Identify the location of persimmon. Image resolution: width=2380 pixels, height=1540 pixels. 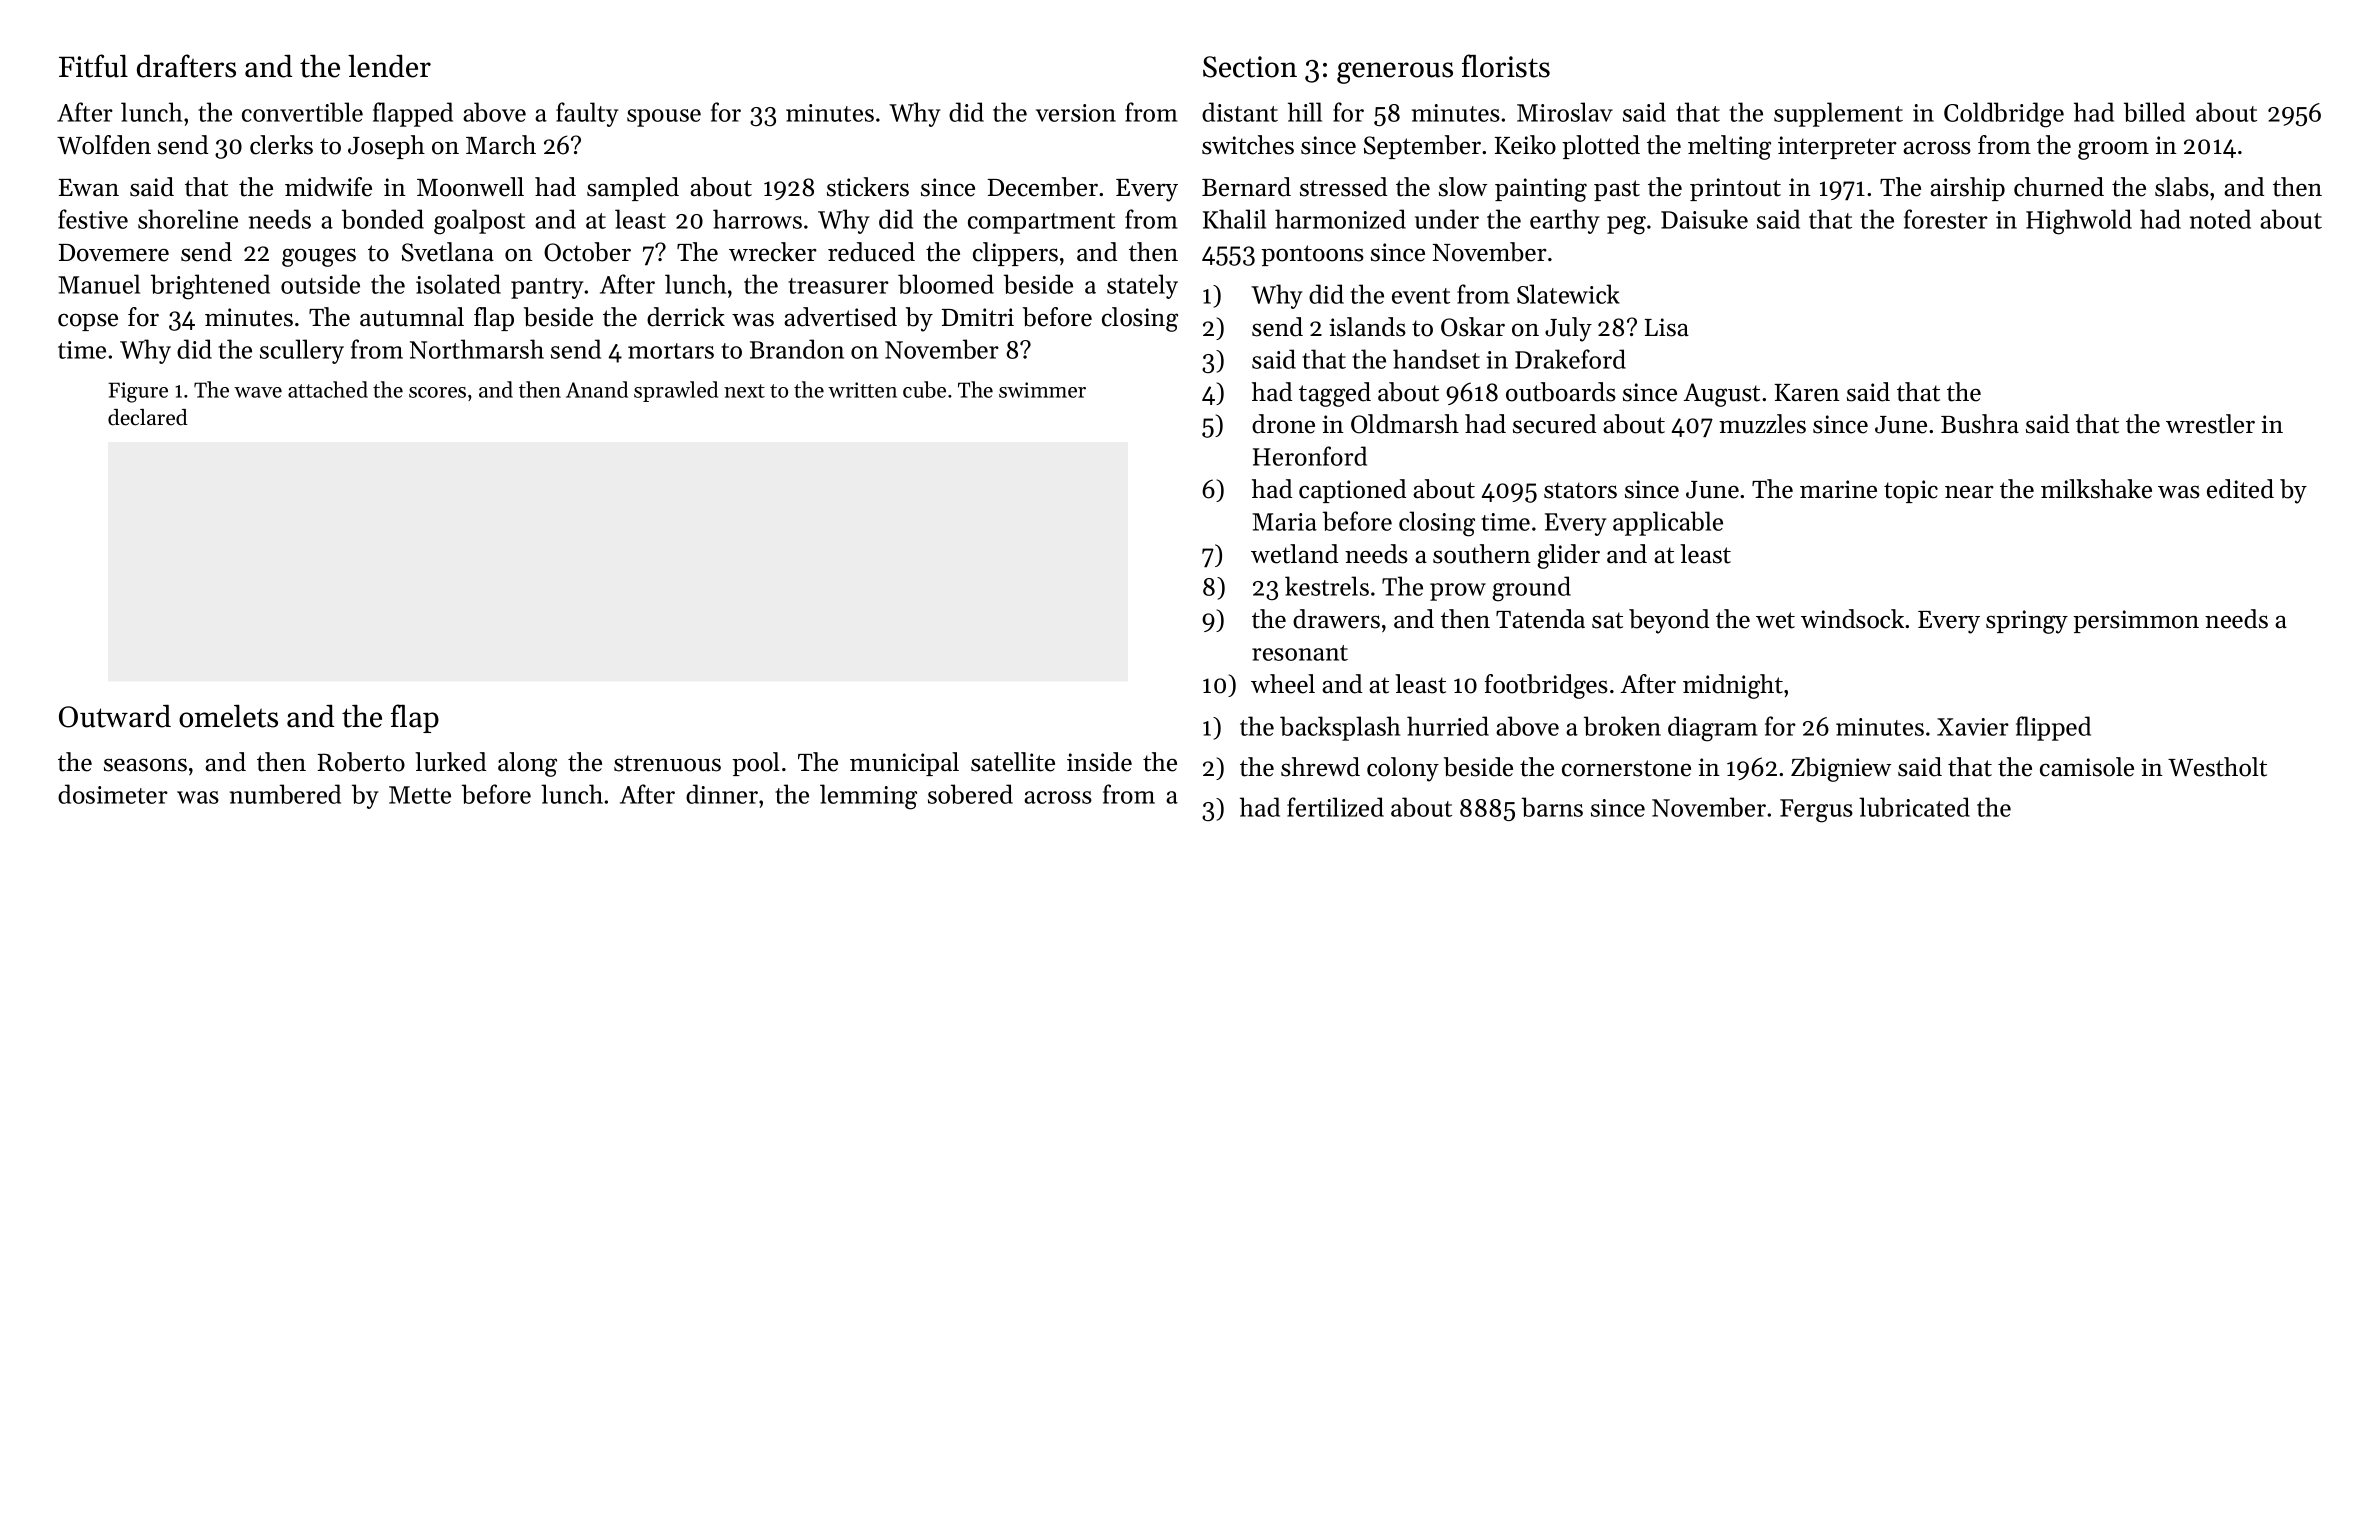
(2136, 621).
